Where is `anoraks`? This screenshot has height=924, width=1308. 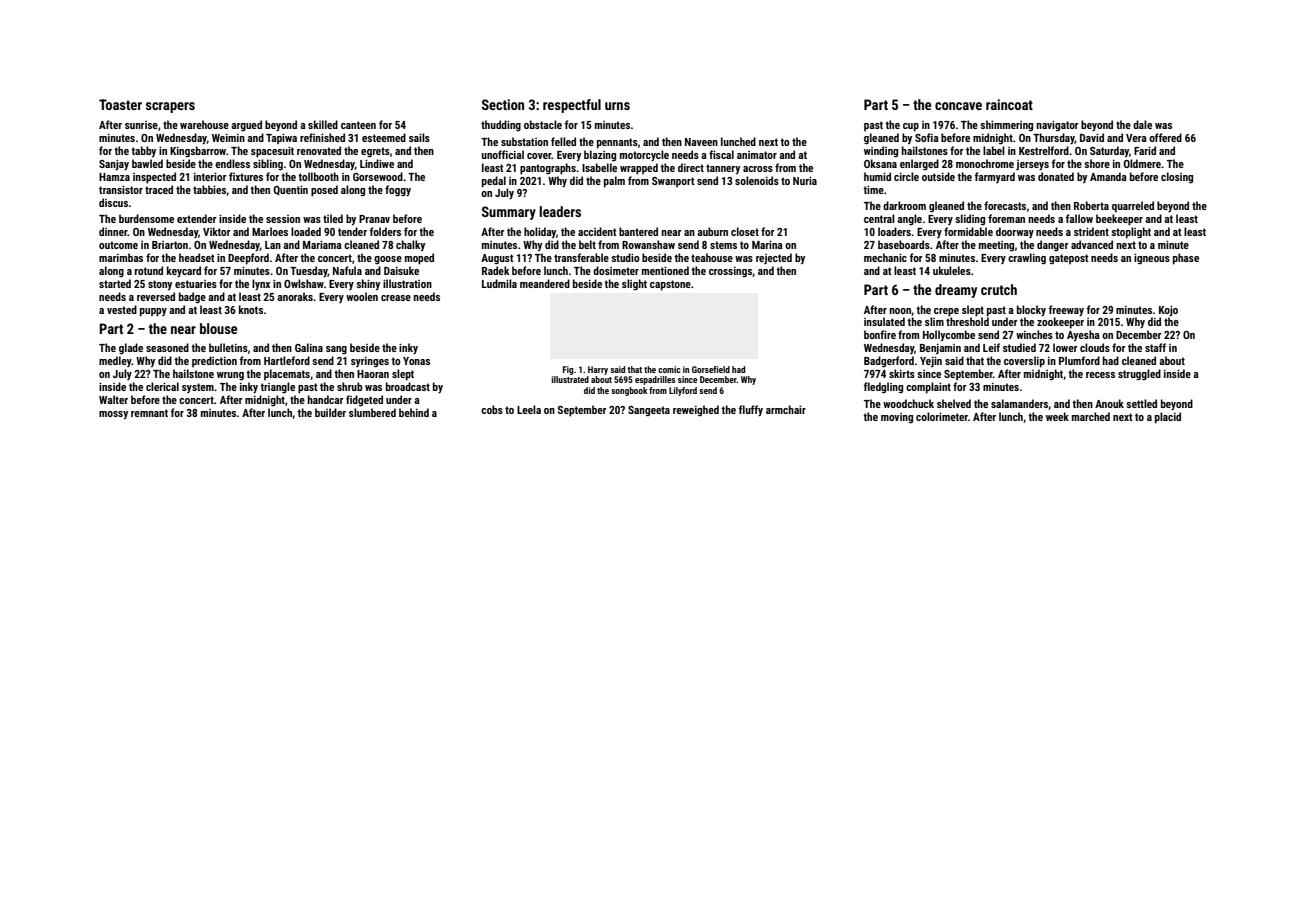 anoraks is located at coordinates (295, 296).
